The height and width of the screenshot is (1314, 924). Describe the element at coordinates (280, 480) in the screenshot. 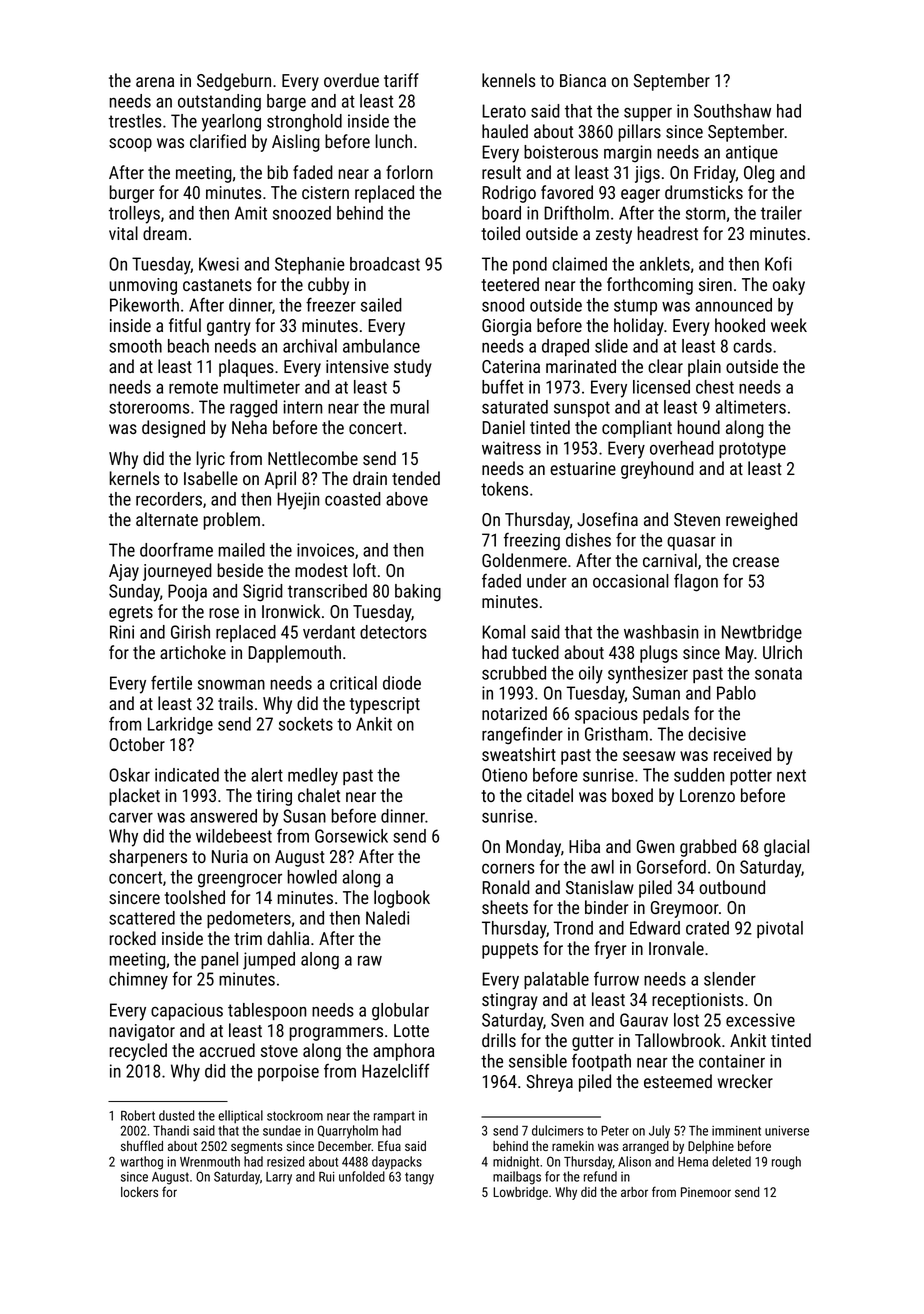

I see `April` at that location.
